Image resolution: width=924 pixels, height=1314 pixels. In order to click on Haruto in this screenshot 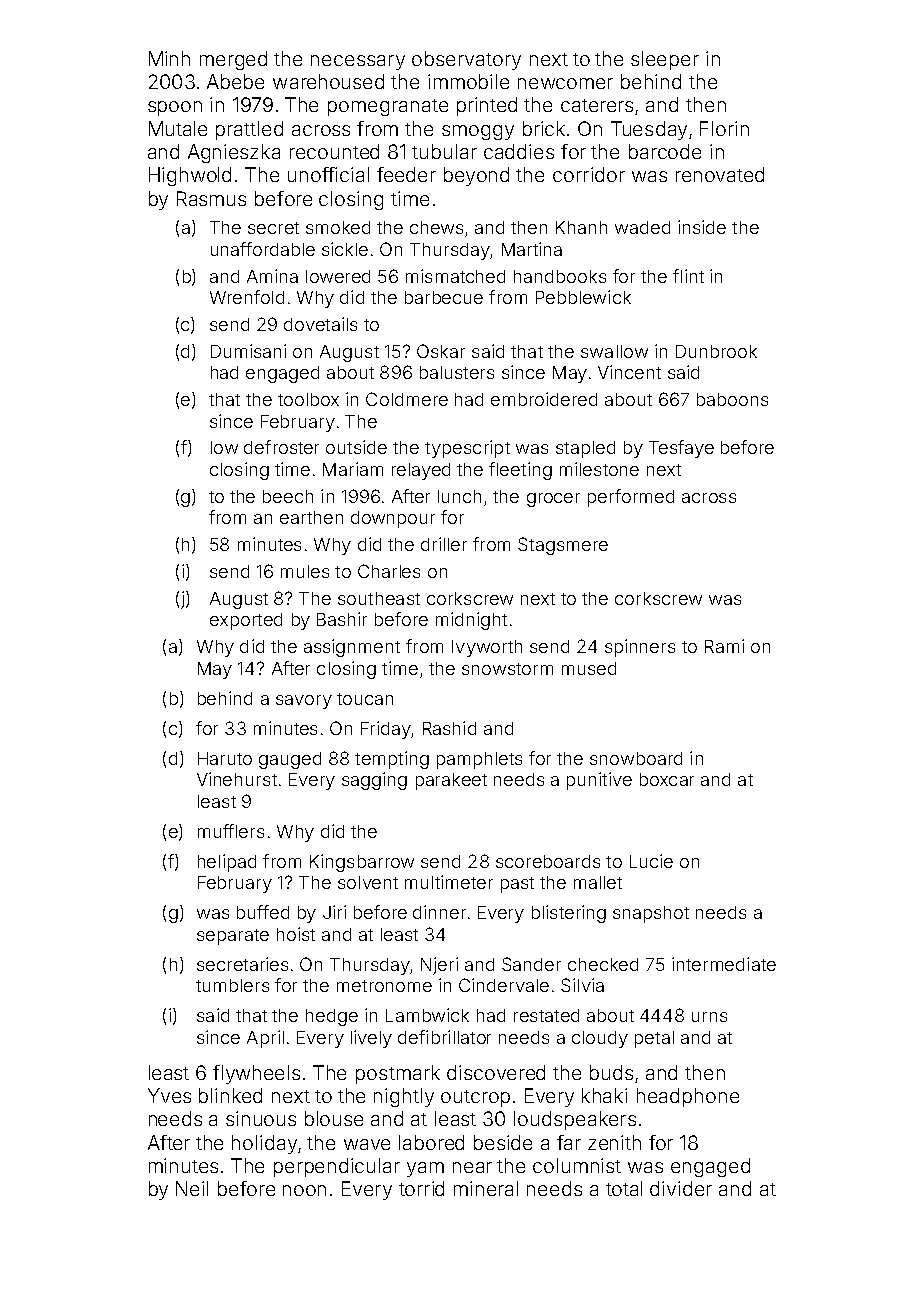, I will do `click(225, 758)`.
